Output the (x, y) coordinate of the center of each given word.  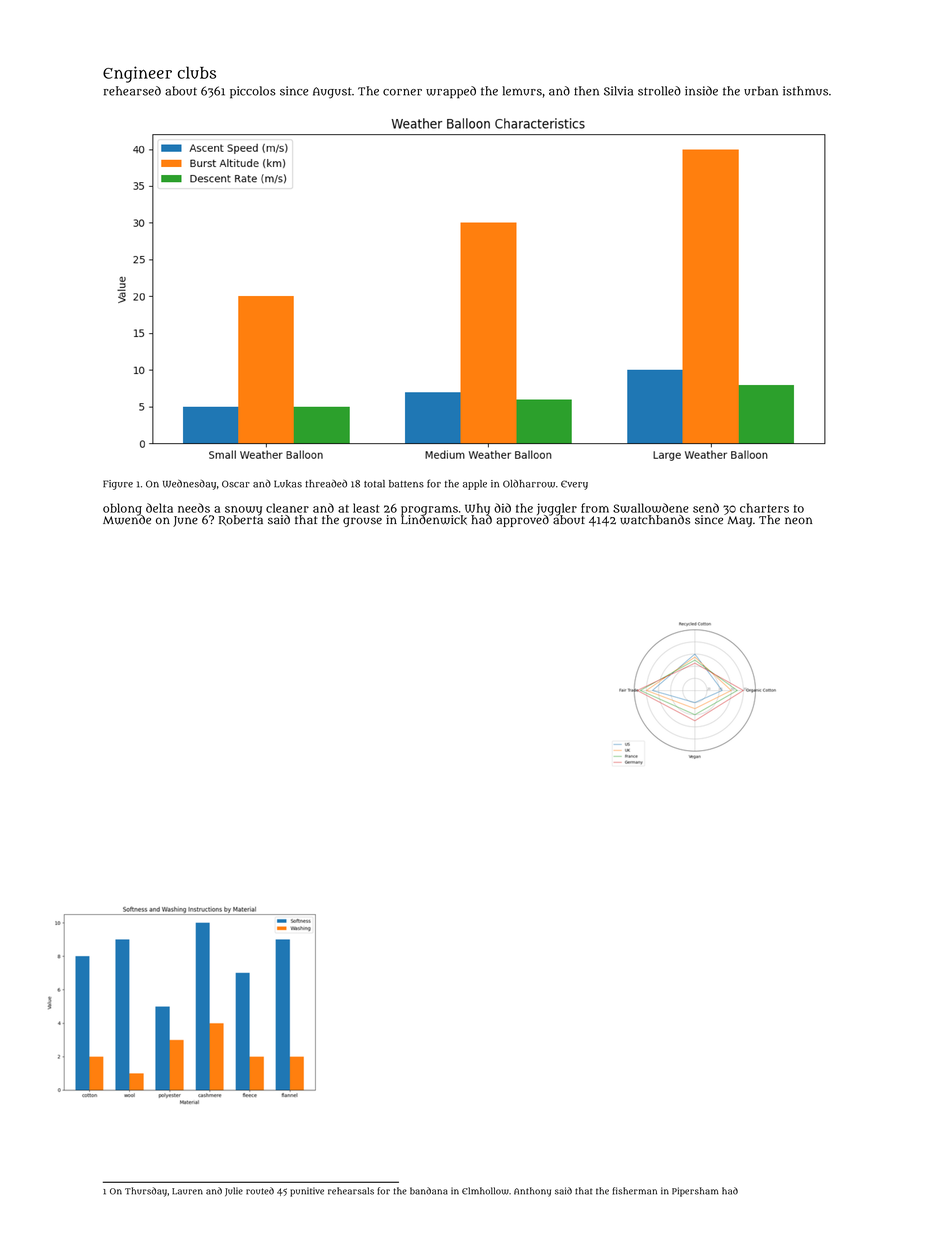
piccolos (253, 92)
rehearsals (351, 1191)
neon (798, 521)
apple (475, 485)
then (586, 91)
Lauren (187, 1191)
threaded (326, 484)
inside (701, 91)
